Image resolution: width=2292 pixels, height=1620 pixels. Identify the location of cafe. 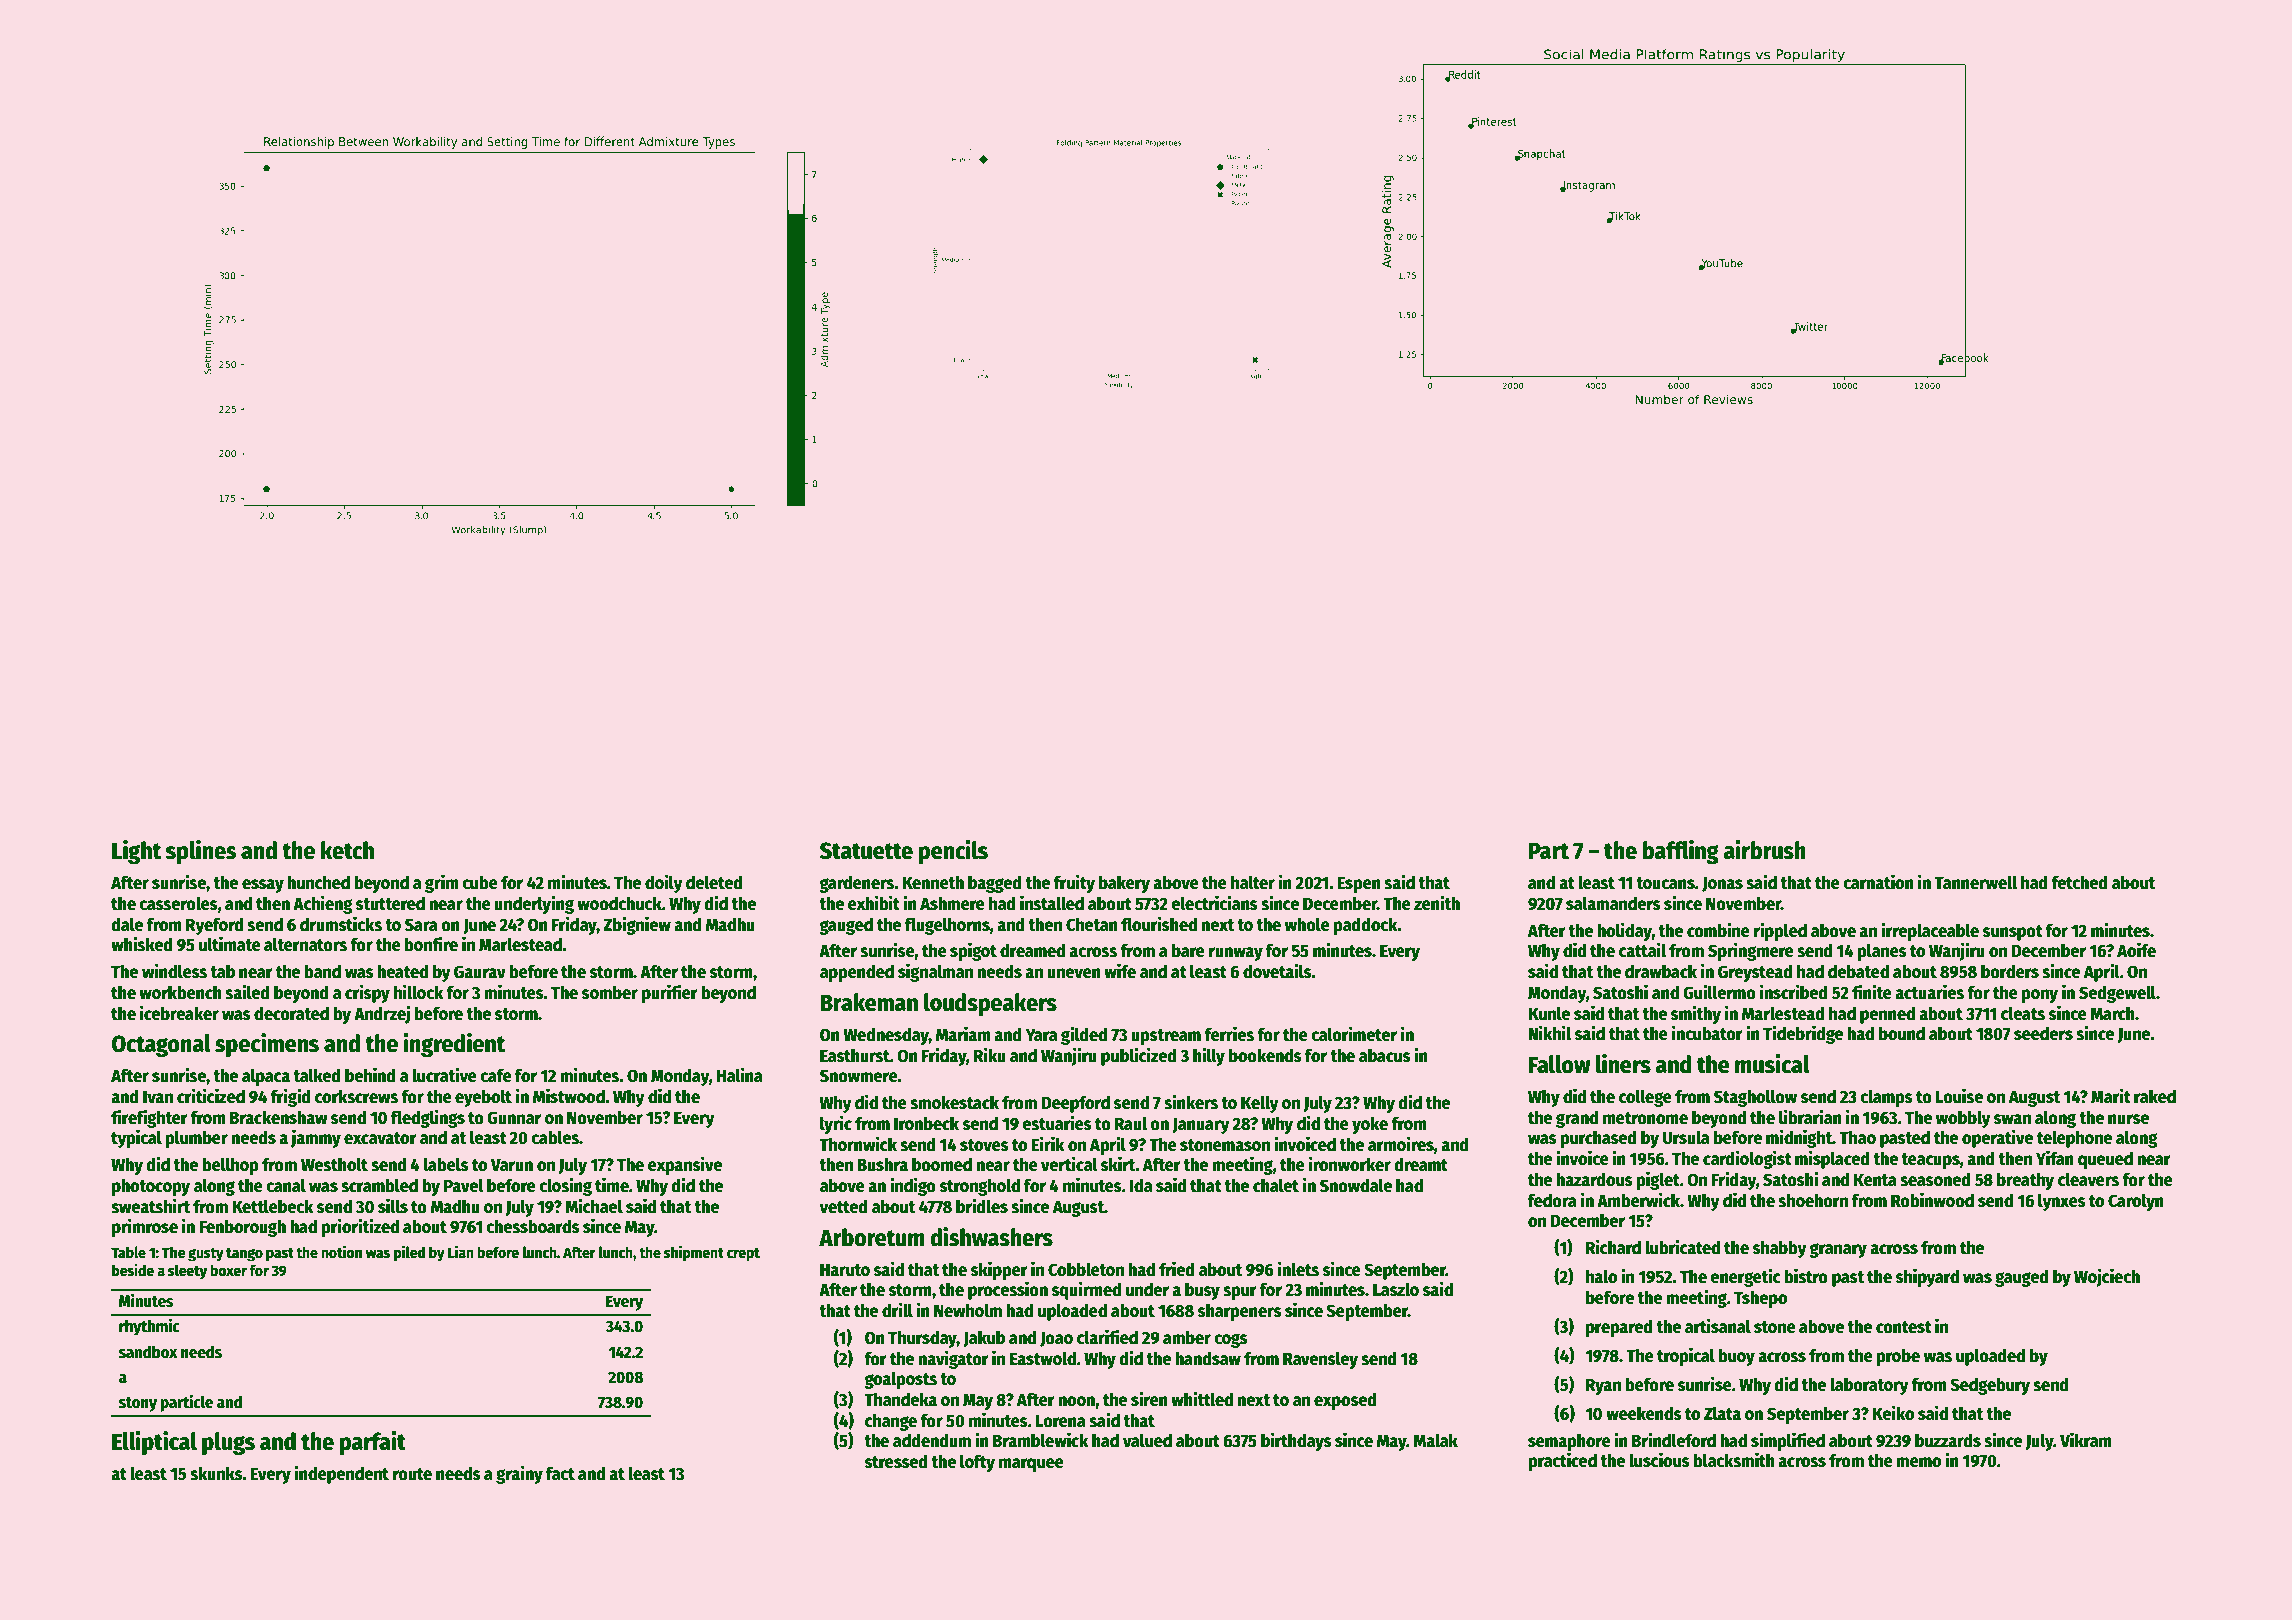
(496, 1075).
